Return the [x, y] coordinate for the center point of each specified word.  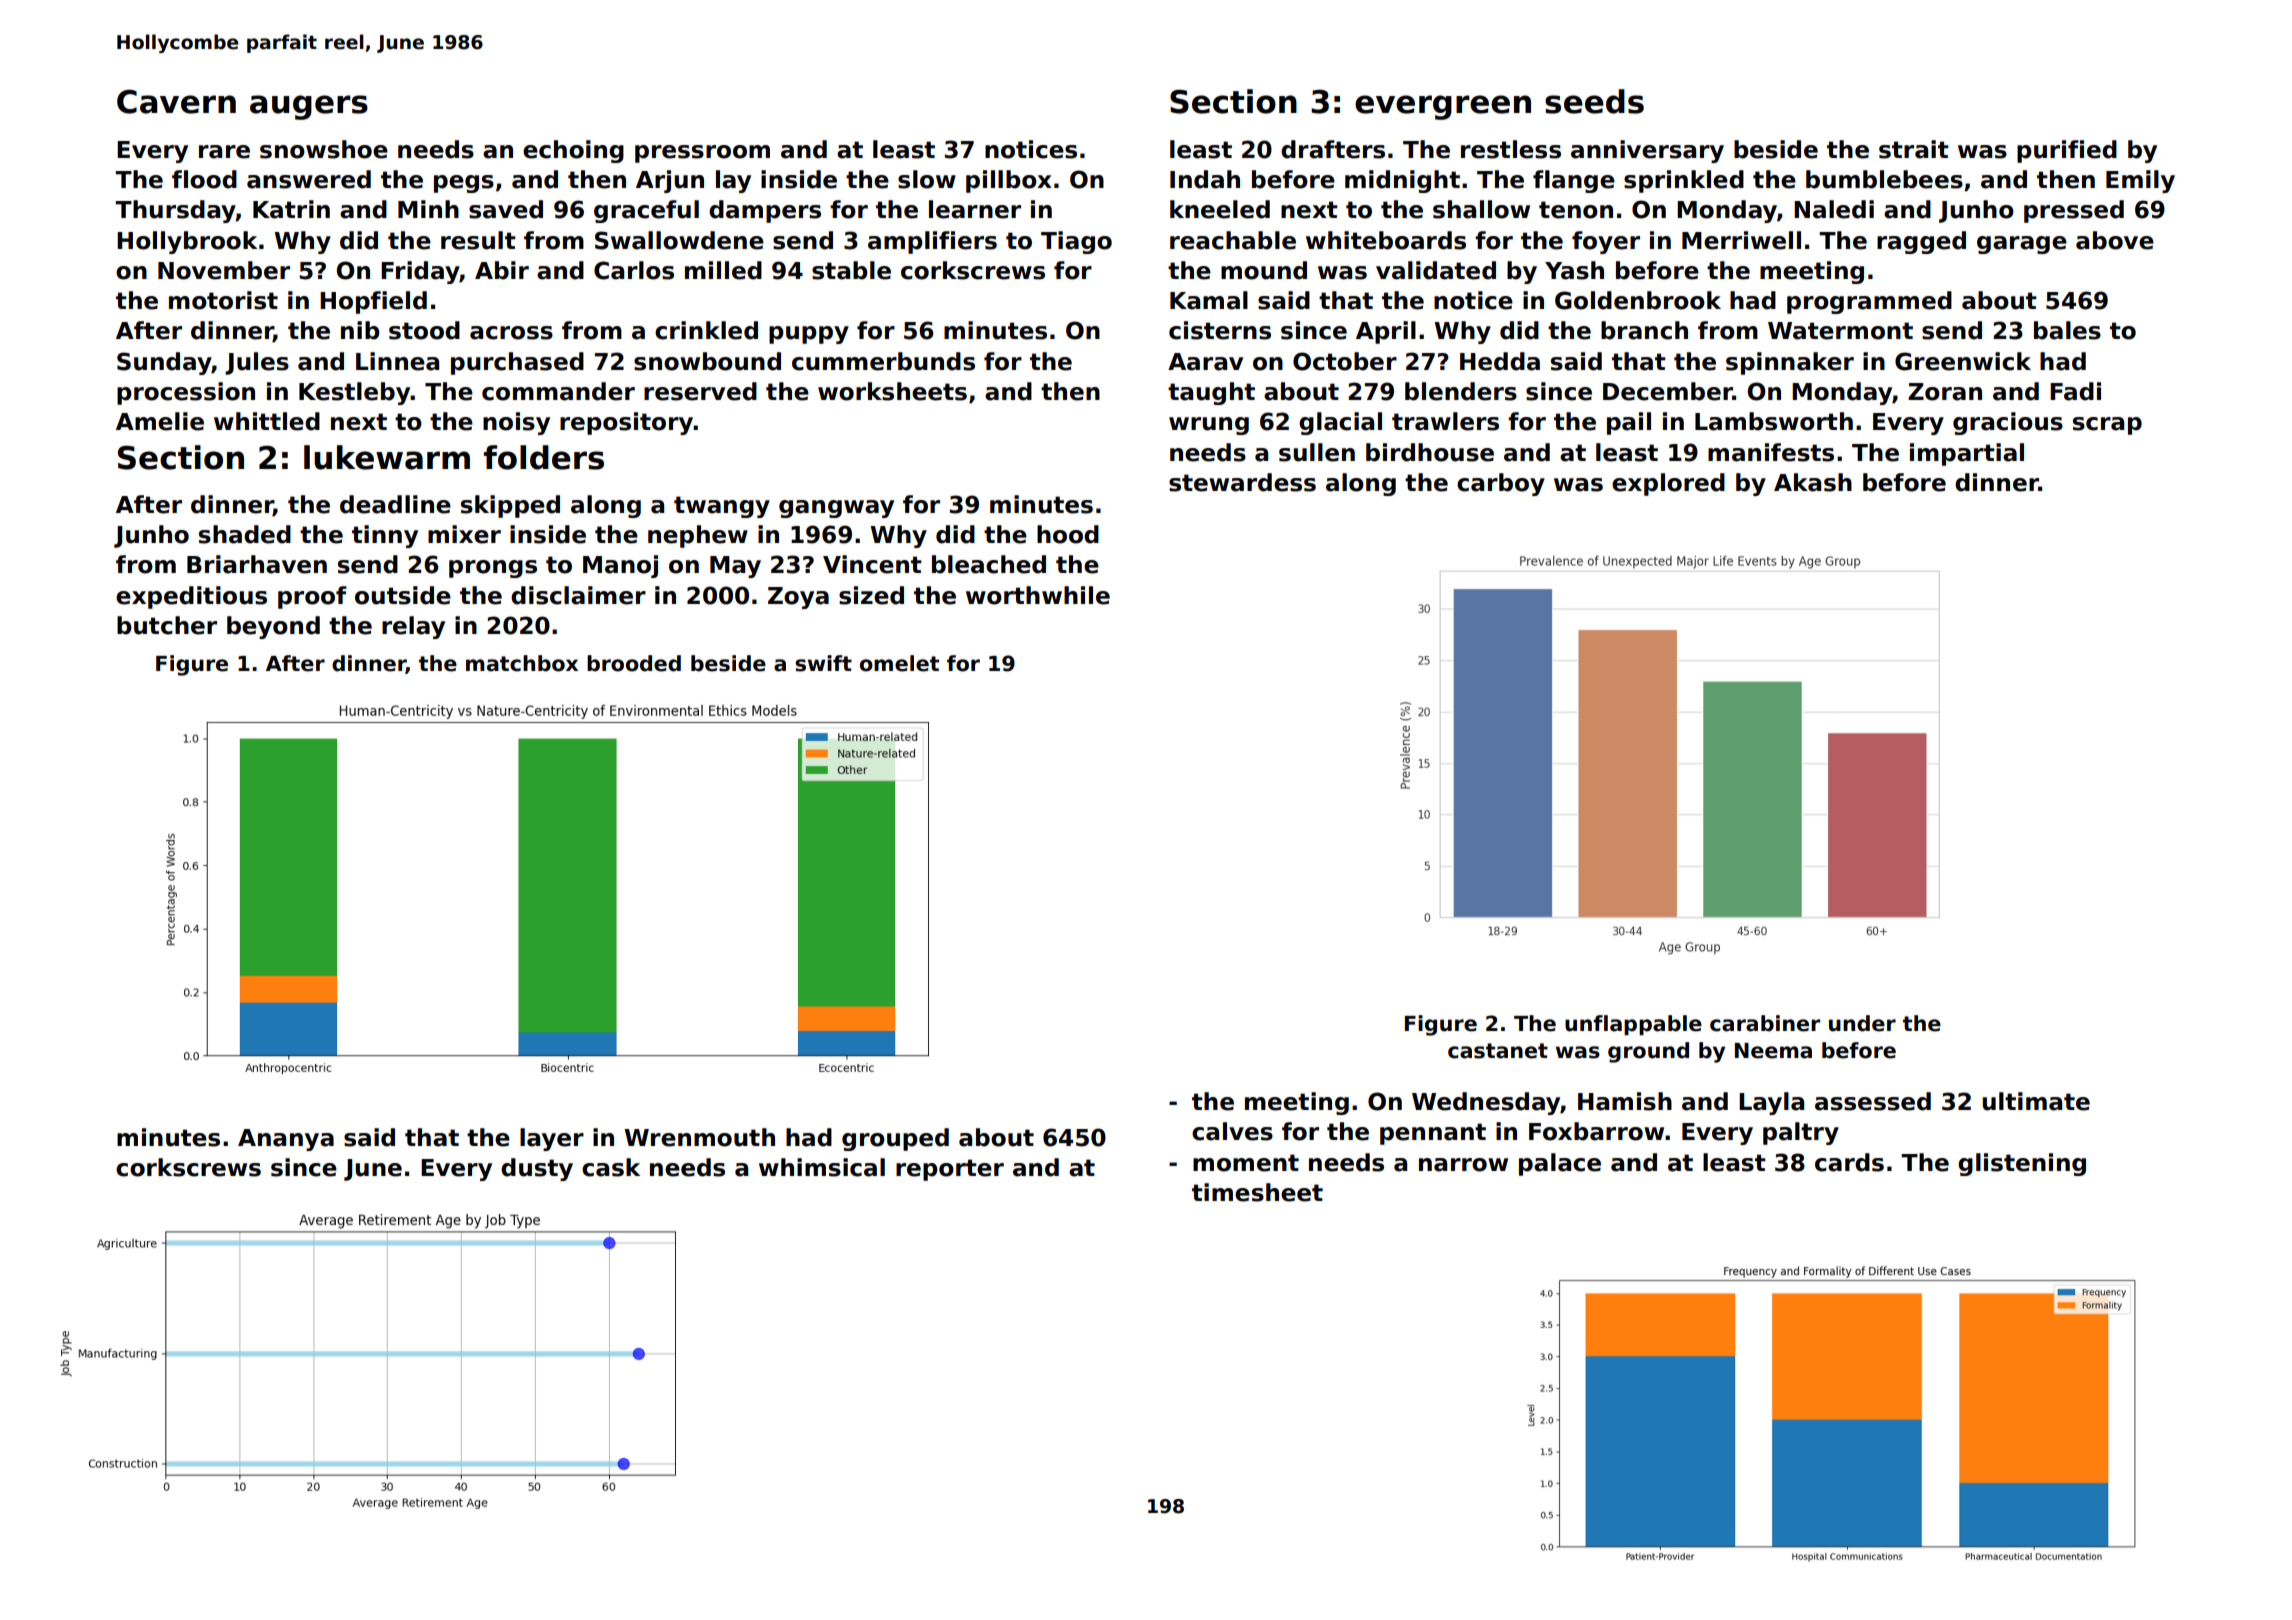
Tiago [1076, 242]
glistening [2022, 1164]
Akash [1813, 482]
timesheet [1257, 1192]
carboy [1501, 484]
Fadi [2075, 391]
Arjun [670, 181]
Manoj [620, 566]
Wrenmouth [699, 1137]
